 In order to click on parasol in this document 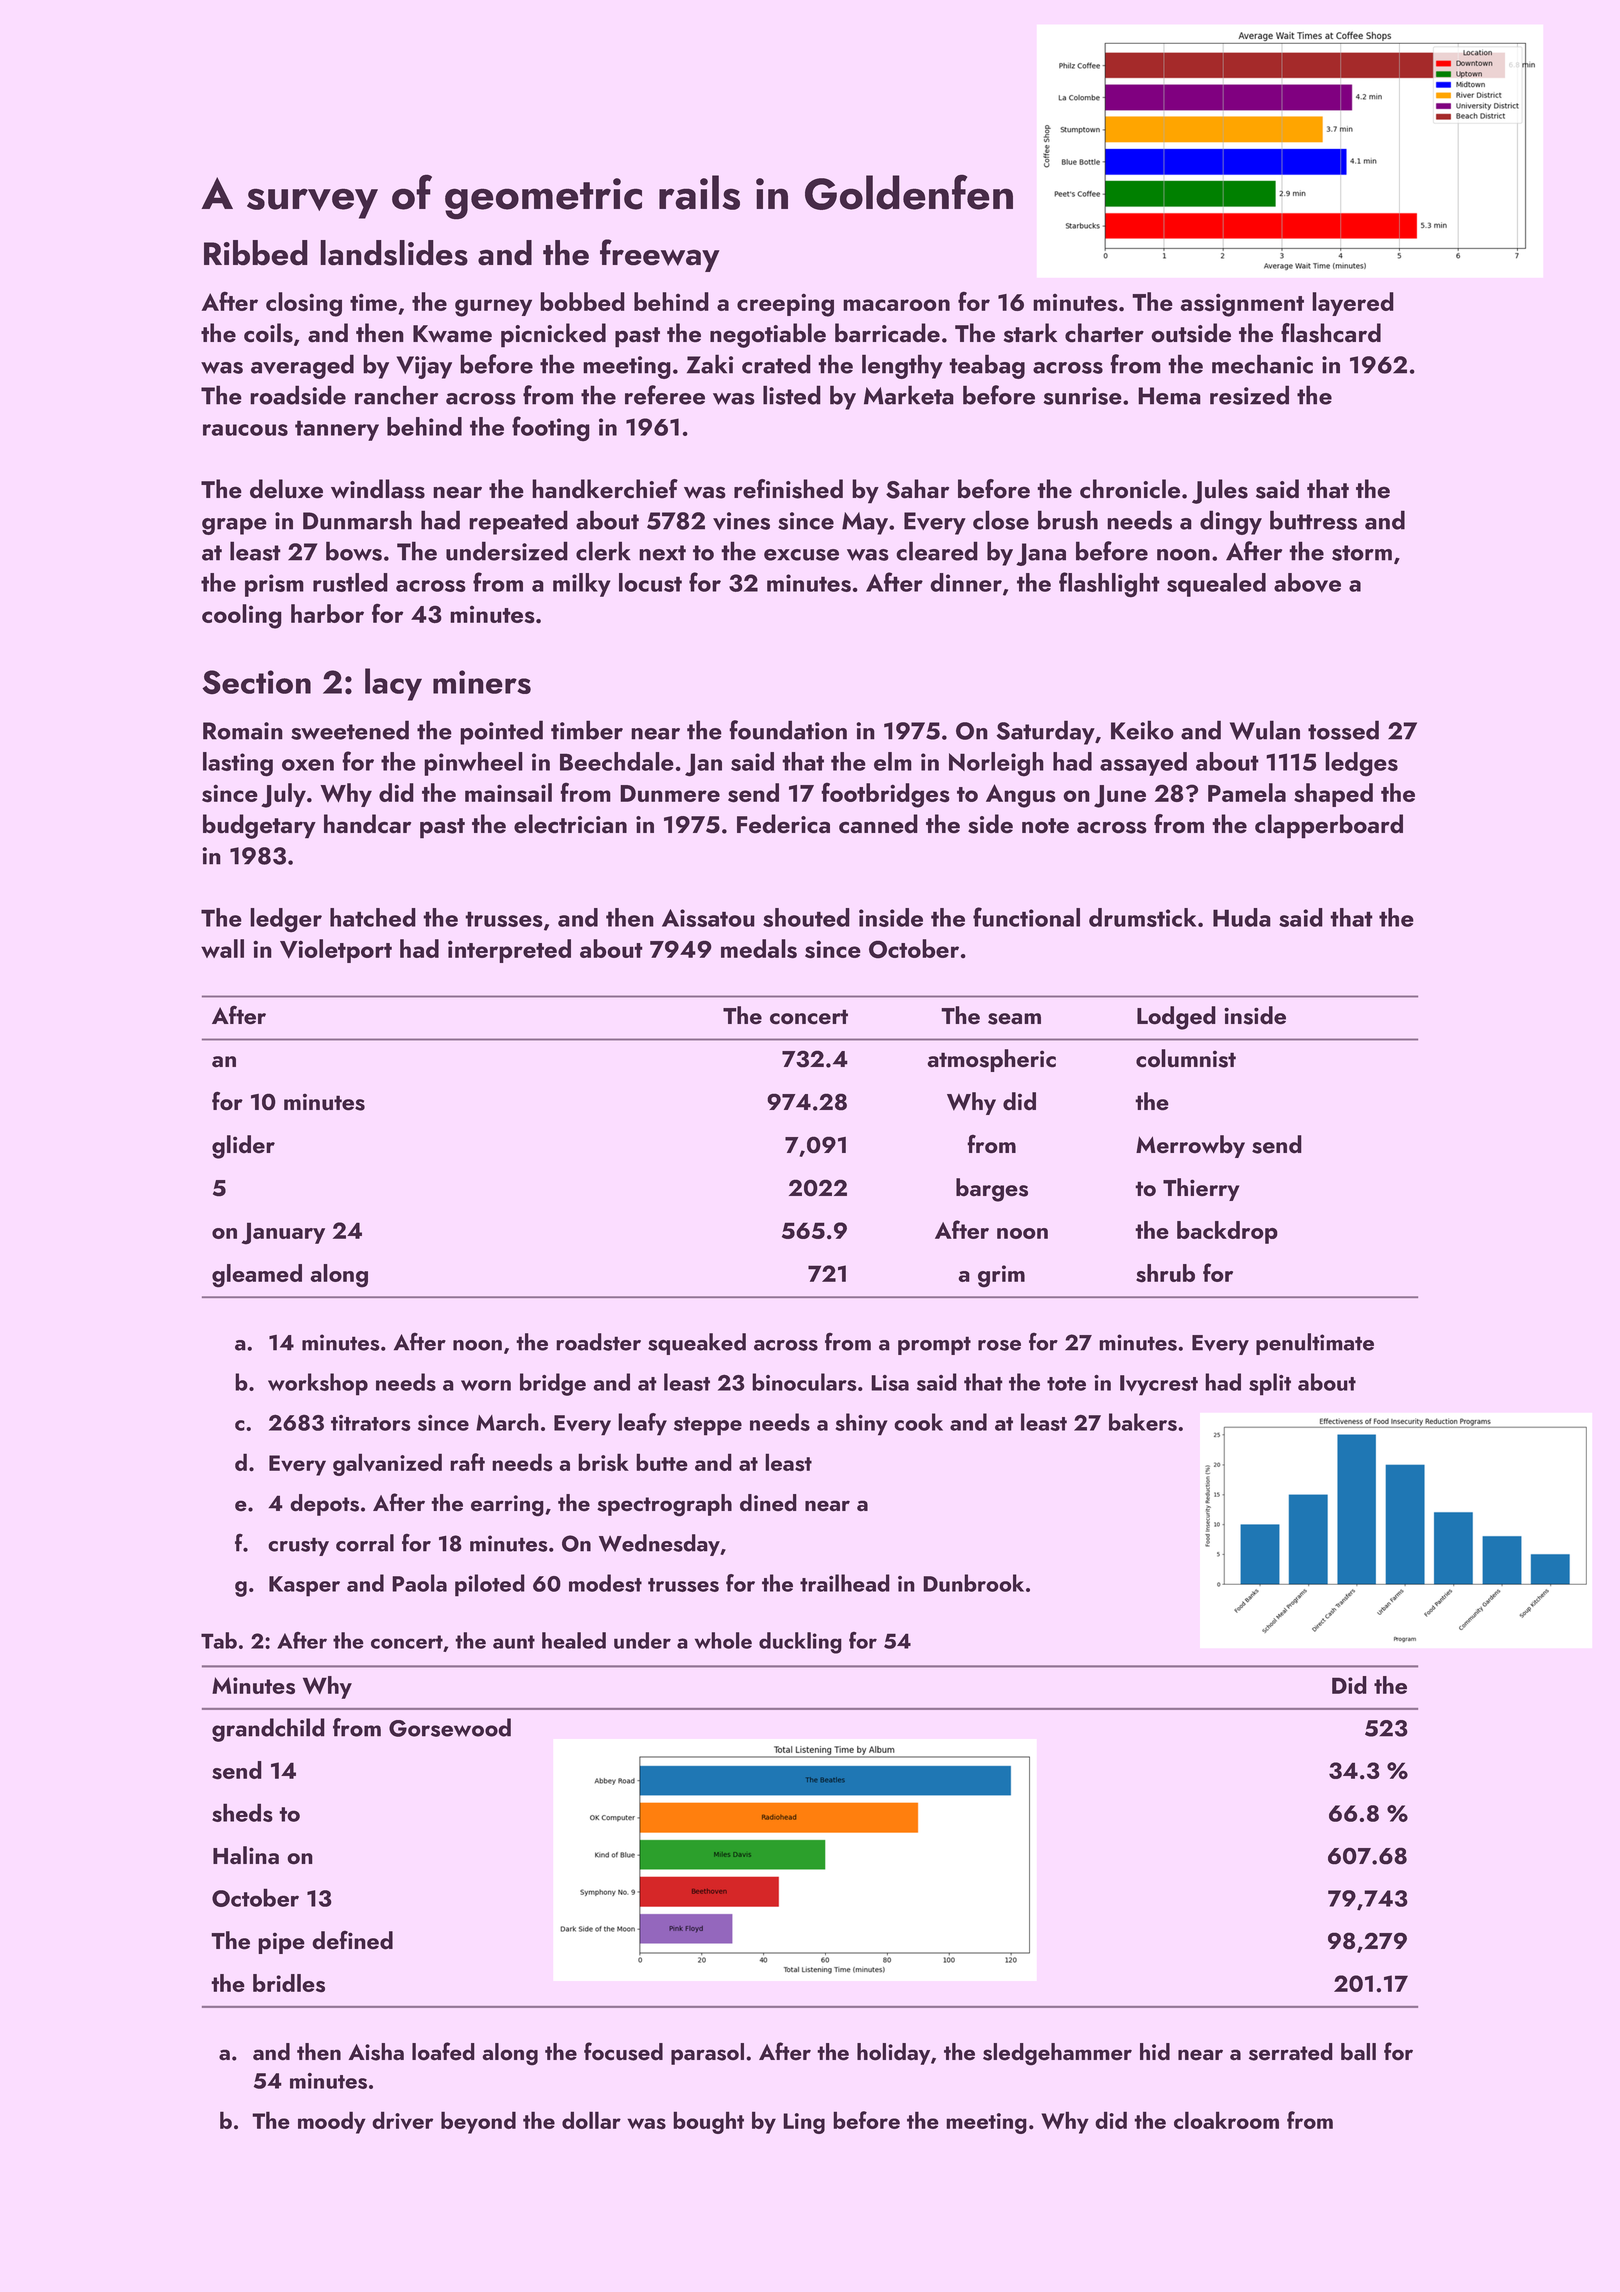, I will do `click(707, 2054)`.
